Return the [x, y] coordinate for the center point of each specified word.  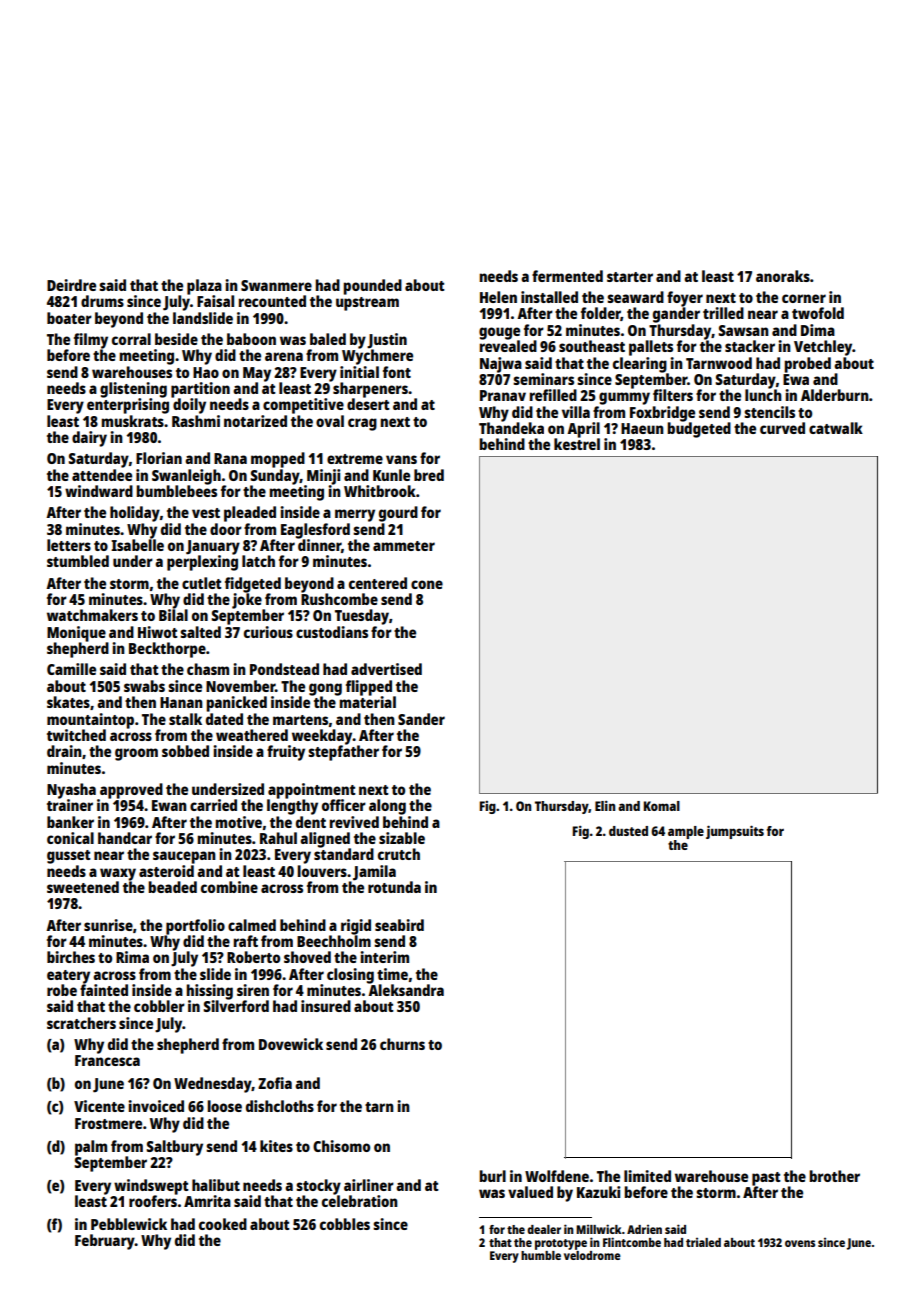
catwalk [836, 428]
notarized [255, 421]
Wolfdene [557, 1176]
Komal [662, 806]
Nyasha [71, 791]
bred [429, 475]
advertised [386, 669]
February [105, 1242]
